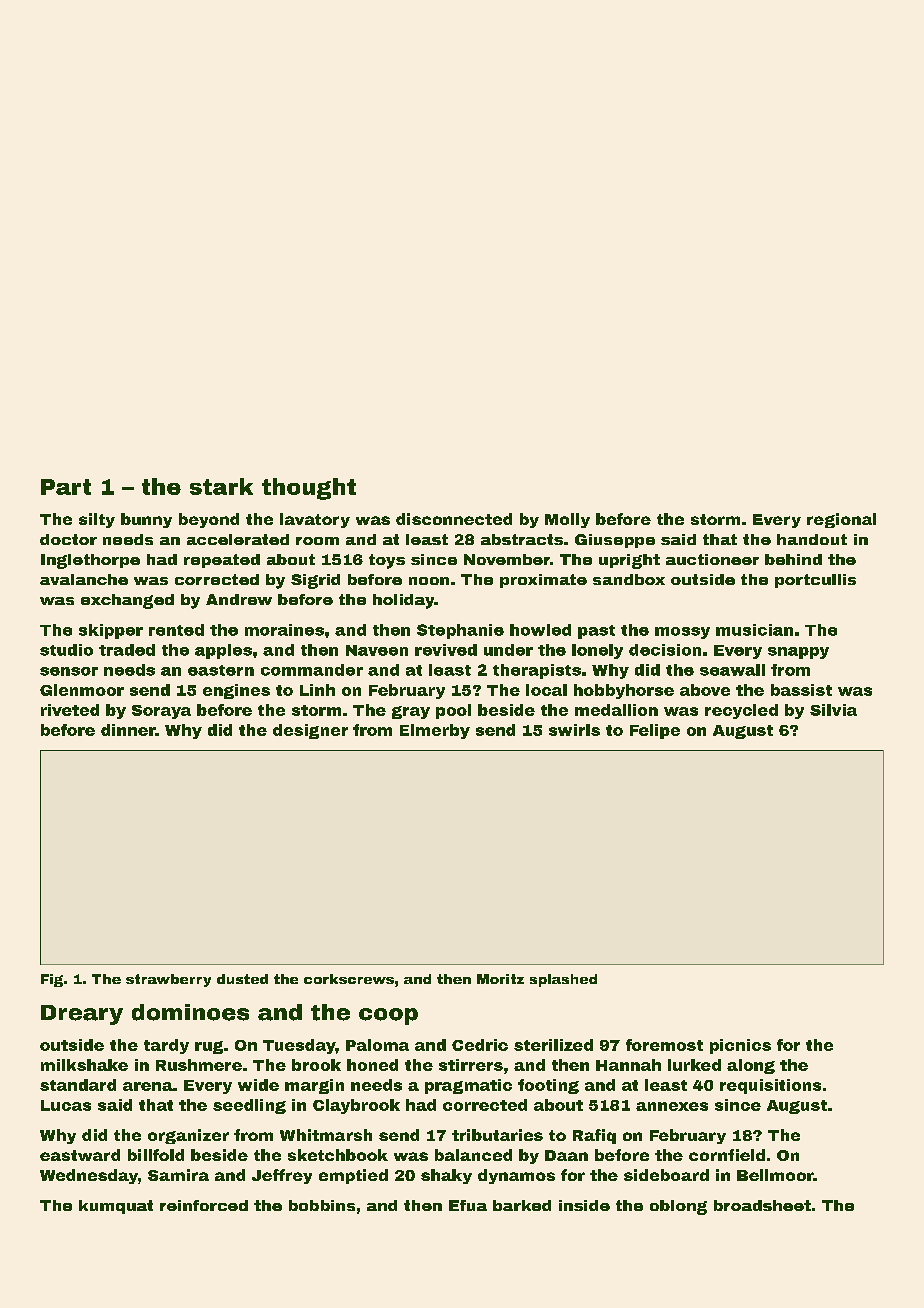 This screenshot has height=1308, width=924. Describe the element at coordinates (727, 1155) in the screenshot. I see `cornfield` at that location.
